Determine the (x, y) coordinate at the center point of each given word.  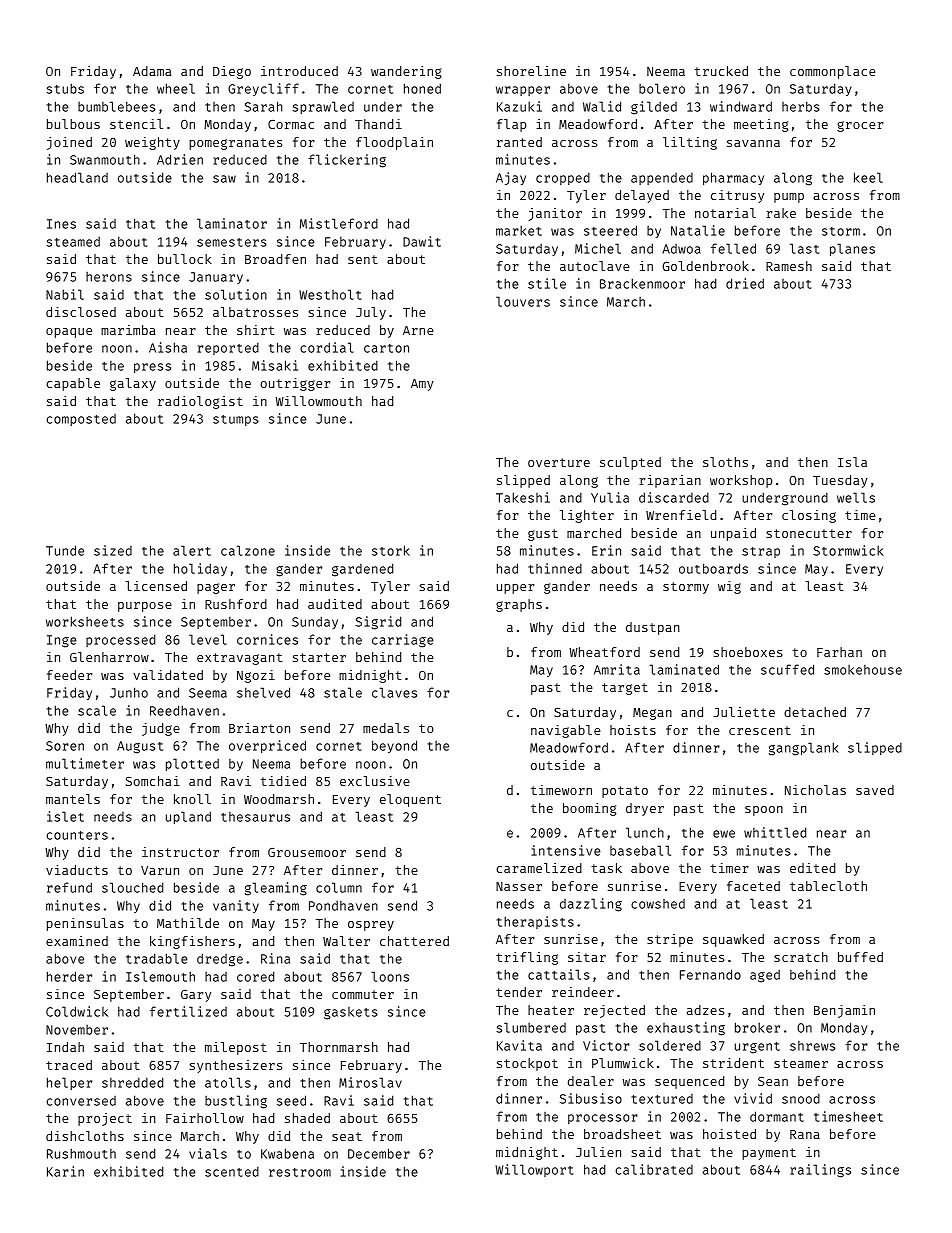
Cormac (291, 124)
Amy (422, 385)
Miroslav (370, 1082)
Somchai (153, 781)
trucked (721, 71)
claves (394, 692)
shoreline (531, 71)
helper (69, 1083)
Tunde (65, 550)
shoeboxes (748, 652)
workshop (741, 481)
